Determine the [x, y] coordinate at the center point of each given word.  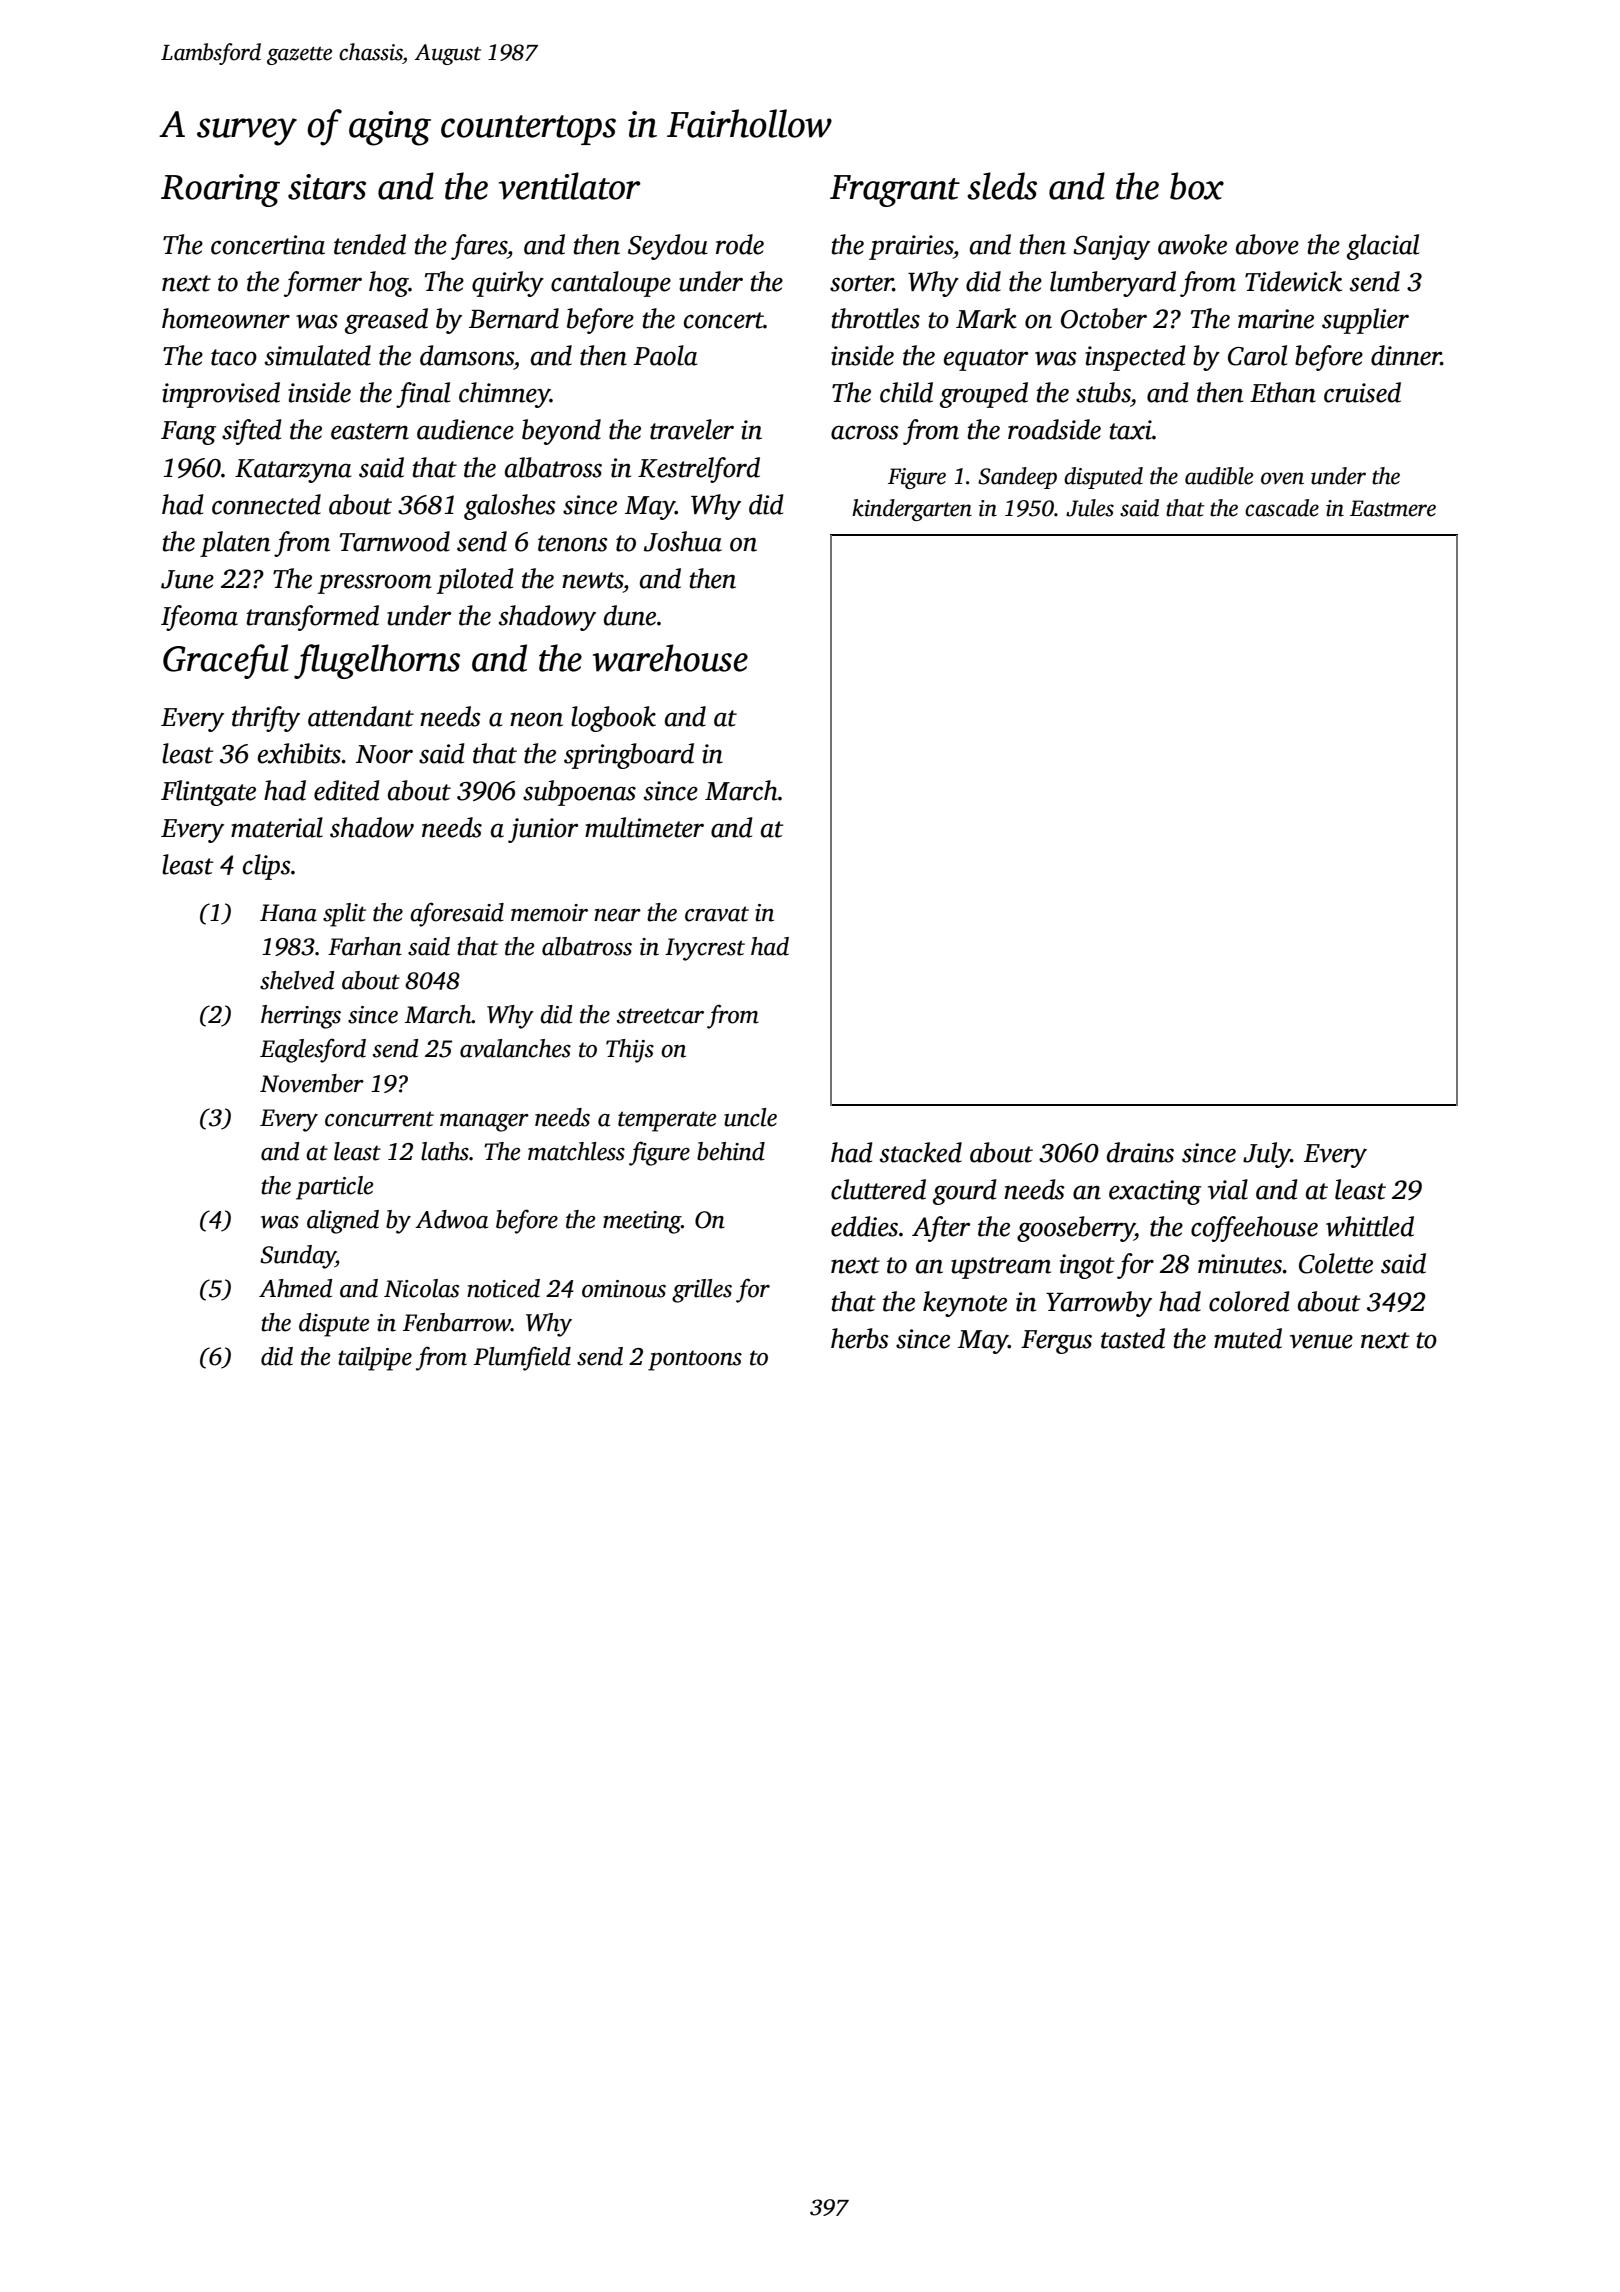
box [1197, 186]
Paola [666, 355]
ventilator [570, 186]
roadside [1054, 429]
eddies [864, 1226]
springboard [629, 756]
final [423, 395]
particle [334, 1188]
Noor [384, 754]
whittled [1370, 1226]
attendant [361, 716]
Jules [1090, 508]
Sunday [298, 1257]
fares [479, 247]
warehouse [670, 658]
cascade [1282, 508]
